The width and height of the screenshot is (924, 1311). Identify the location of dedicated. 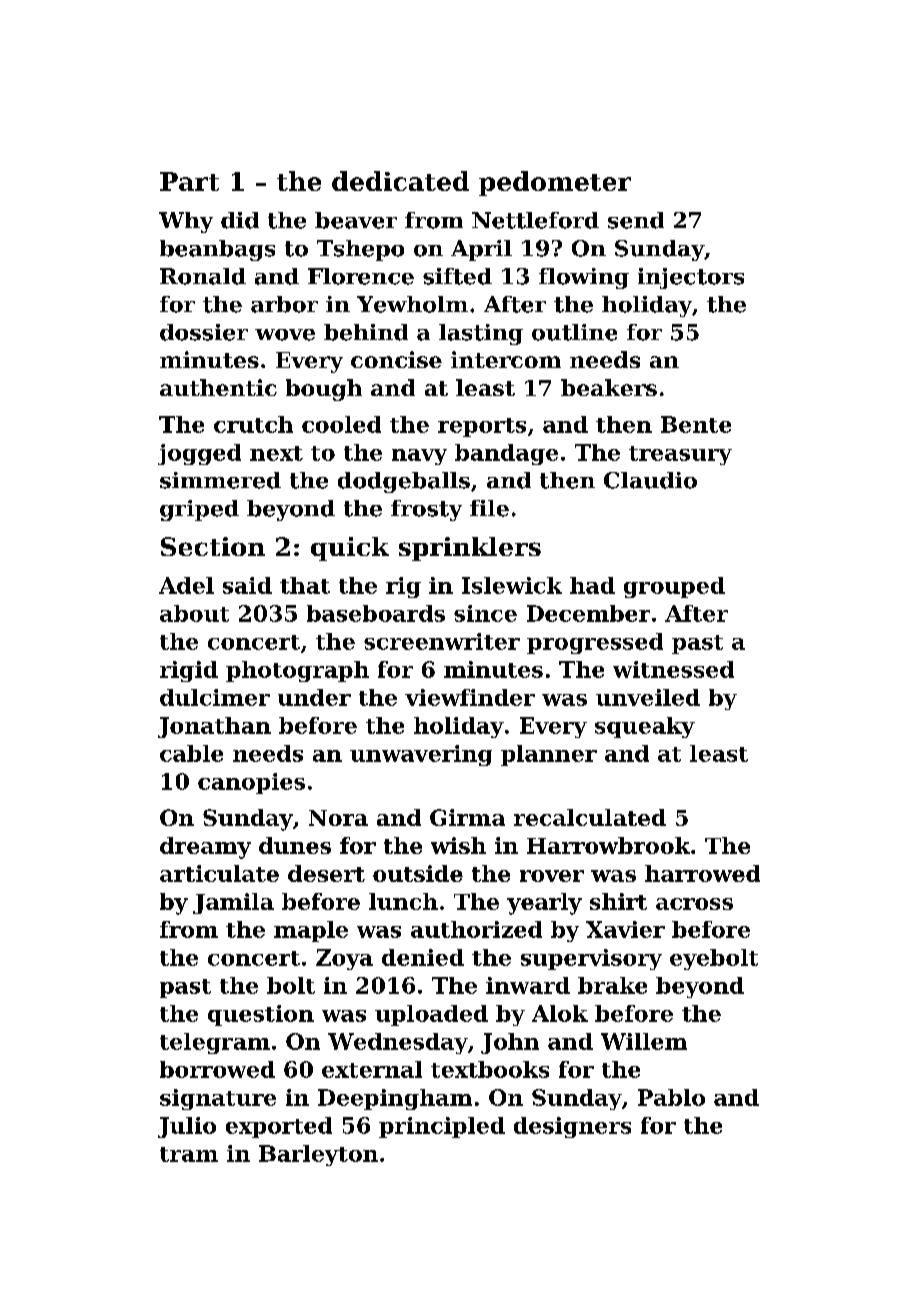
(400, 181).
